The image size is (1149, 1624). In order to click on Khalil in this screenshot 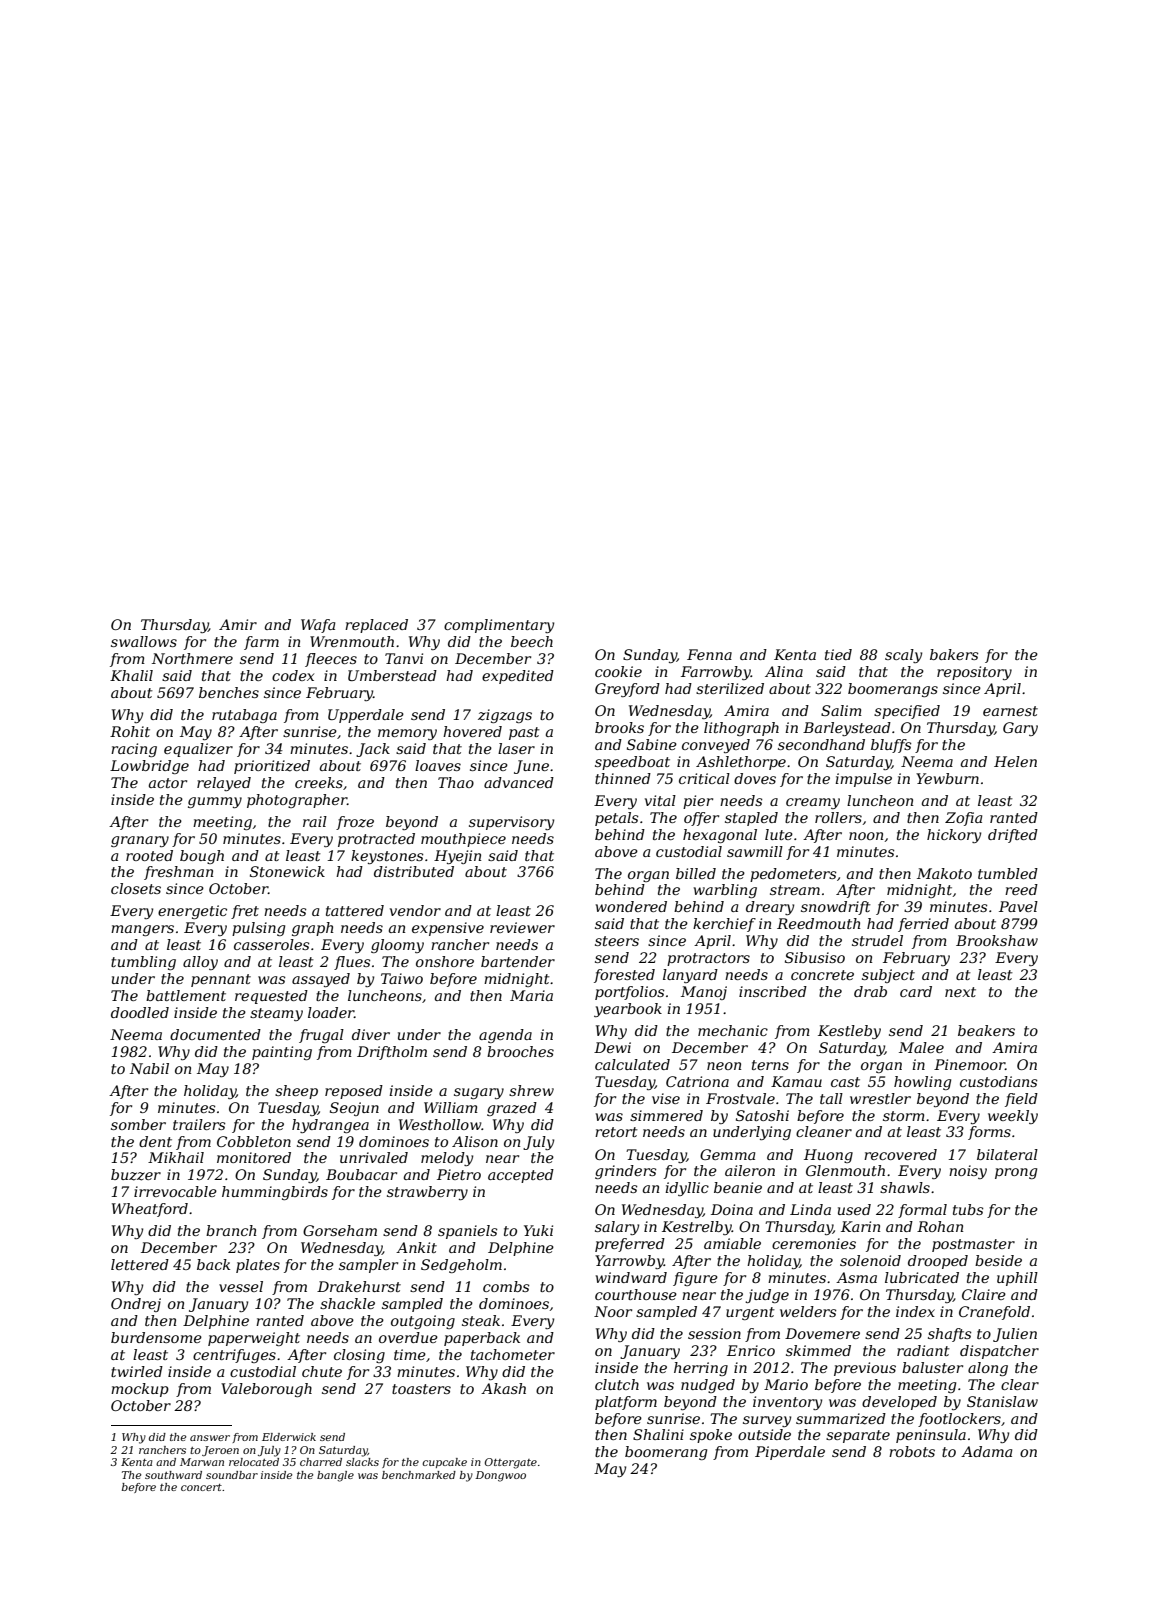, I will do `click(131, 675)`.
